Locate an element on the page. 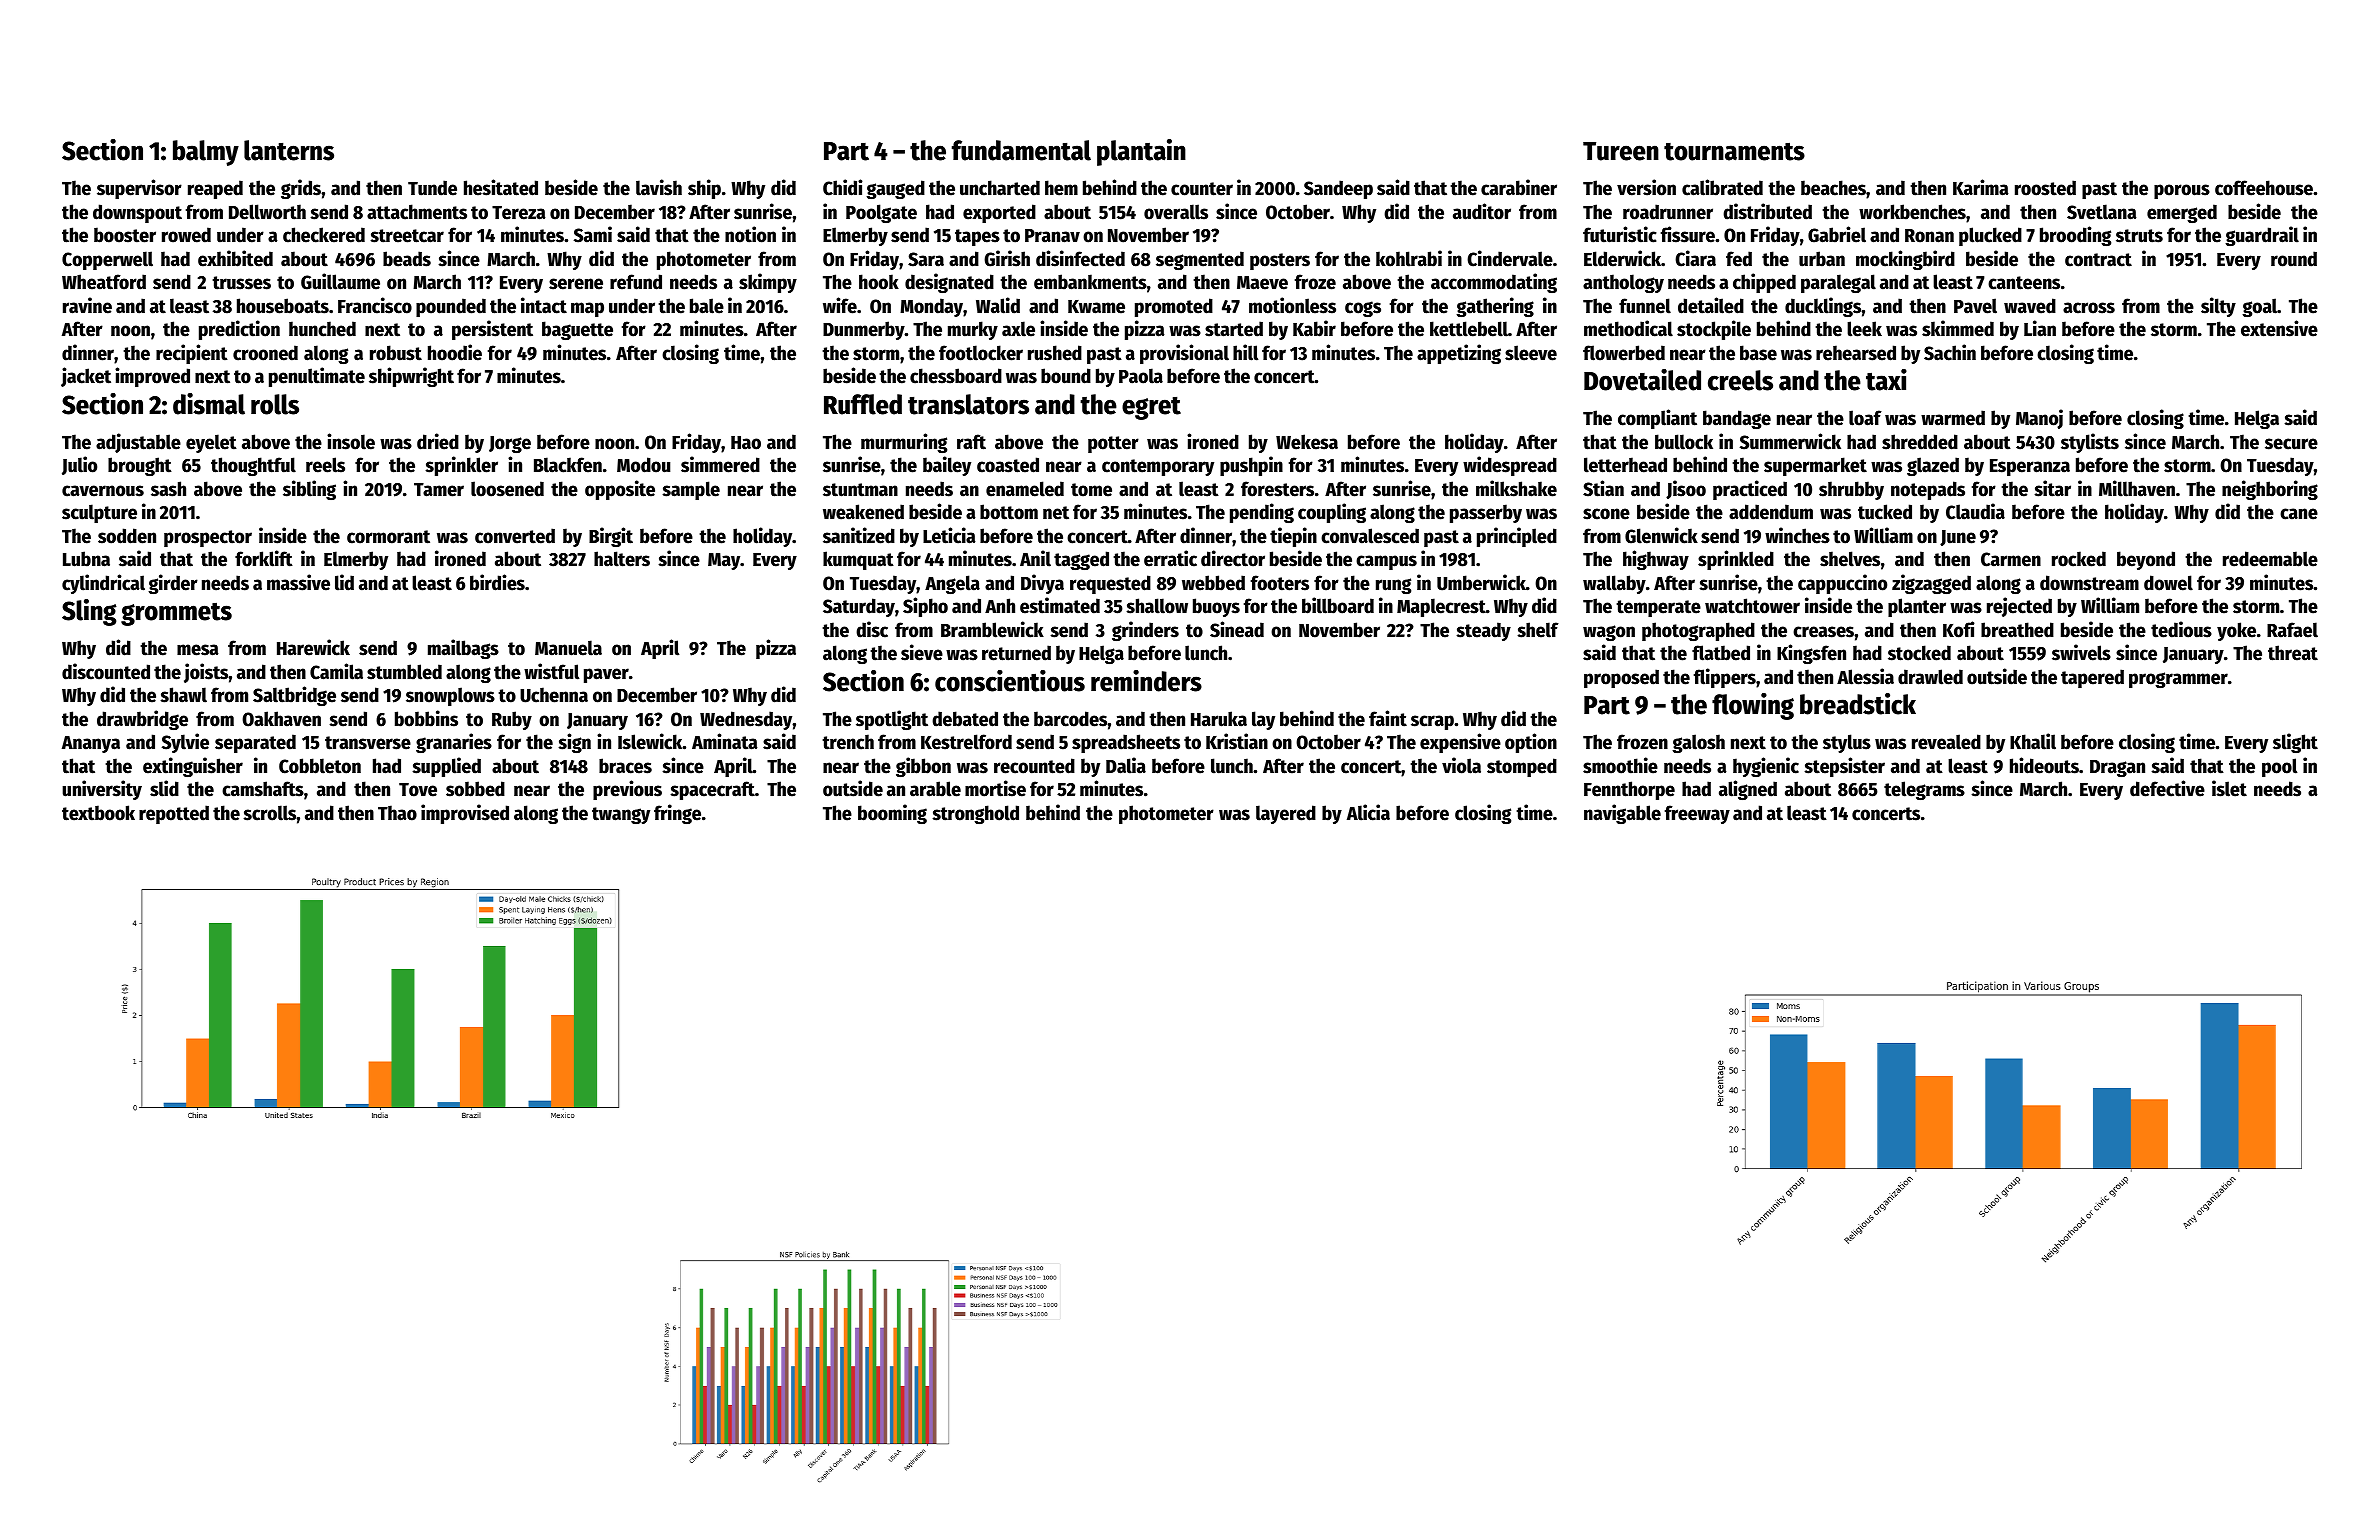 This page has height=1540, width=2380. freeway is located at coordinates (1697, 814).
